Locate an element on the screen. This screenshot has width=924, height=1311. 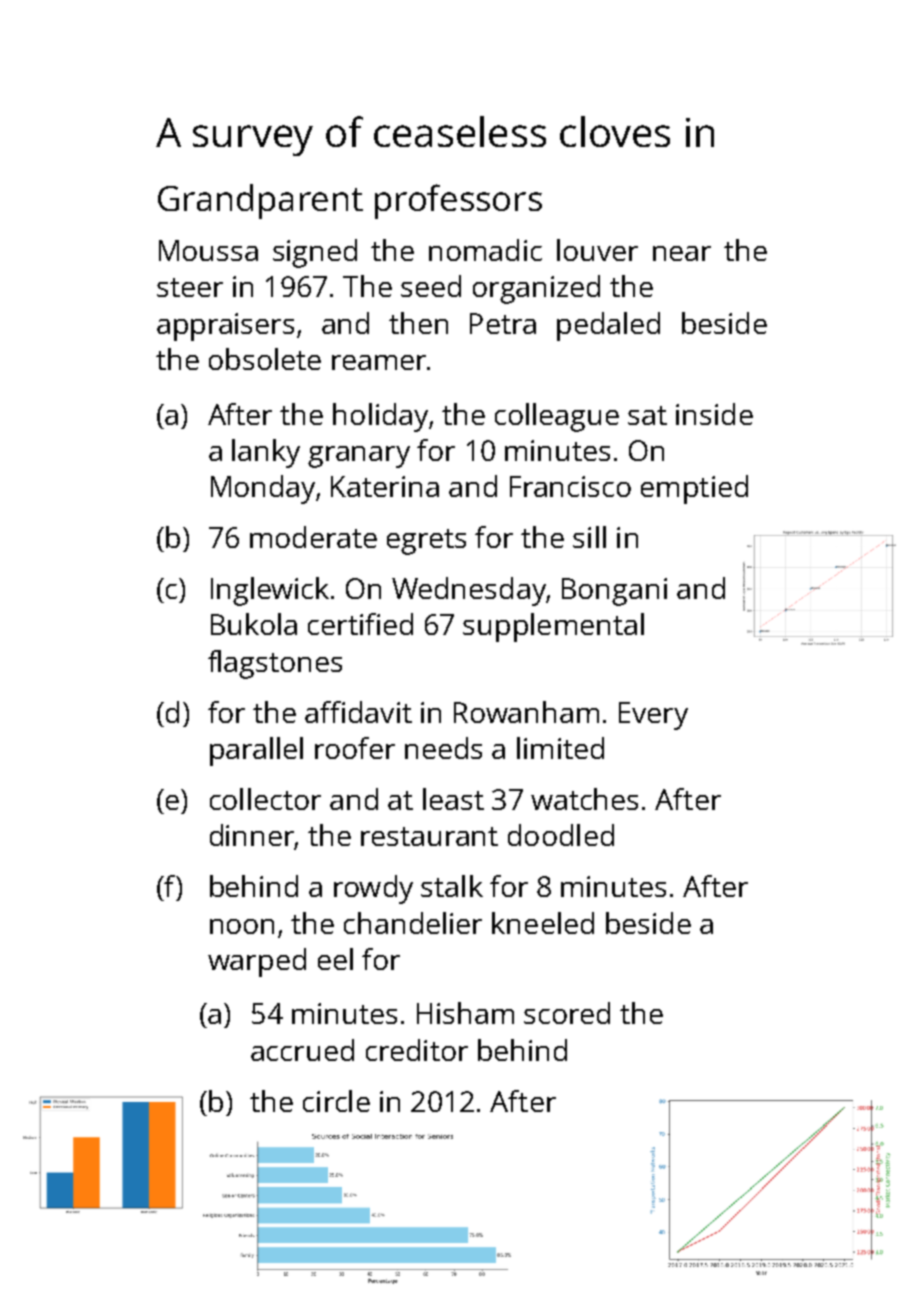
professors is located at coordinates (458, 201).
